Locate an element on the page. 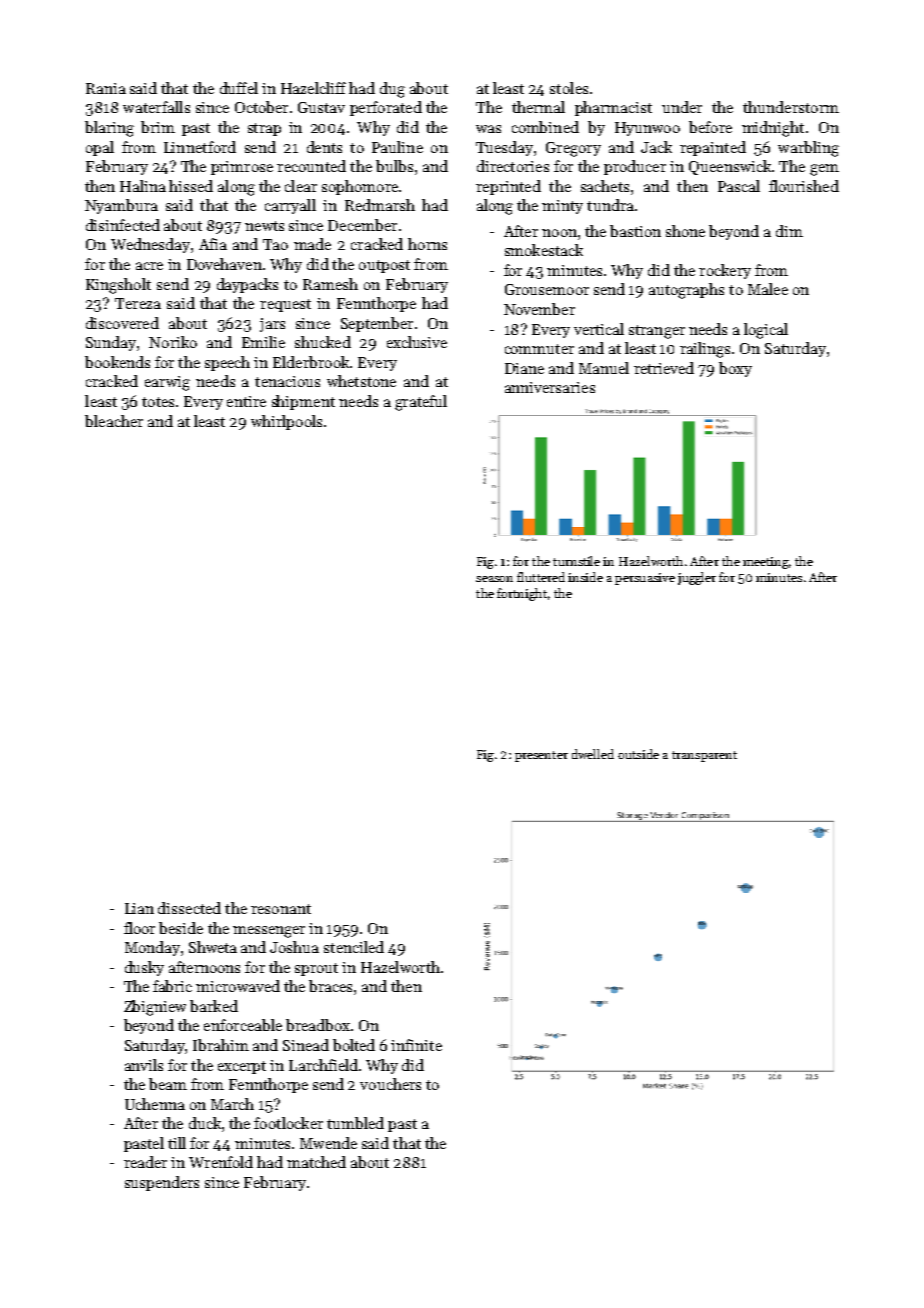 The height and width of the image is (1308, 924). dug is located at coordinates (392, 90).
